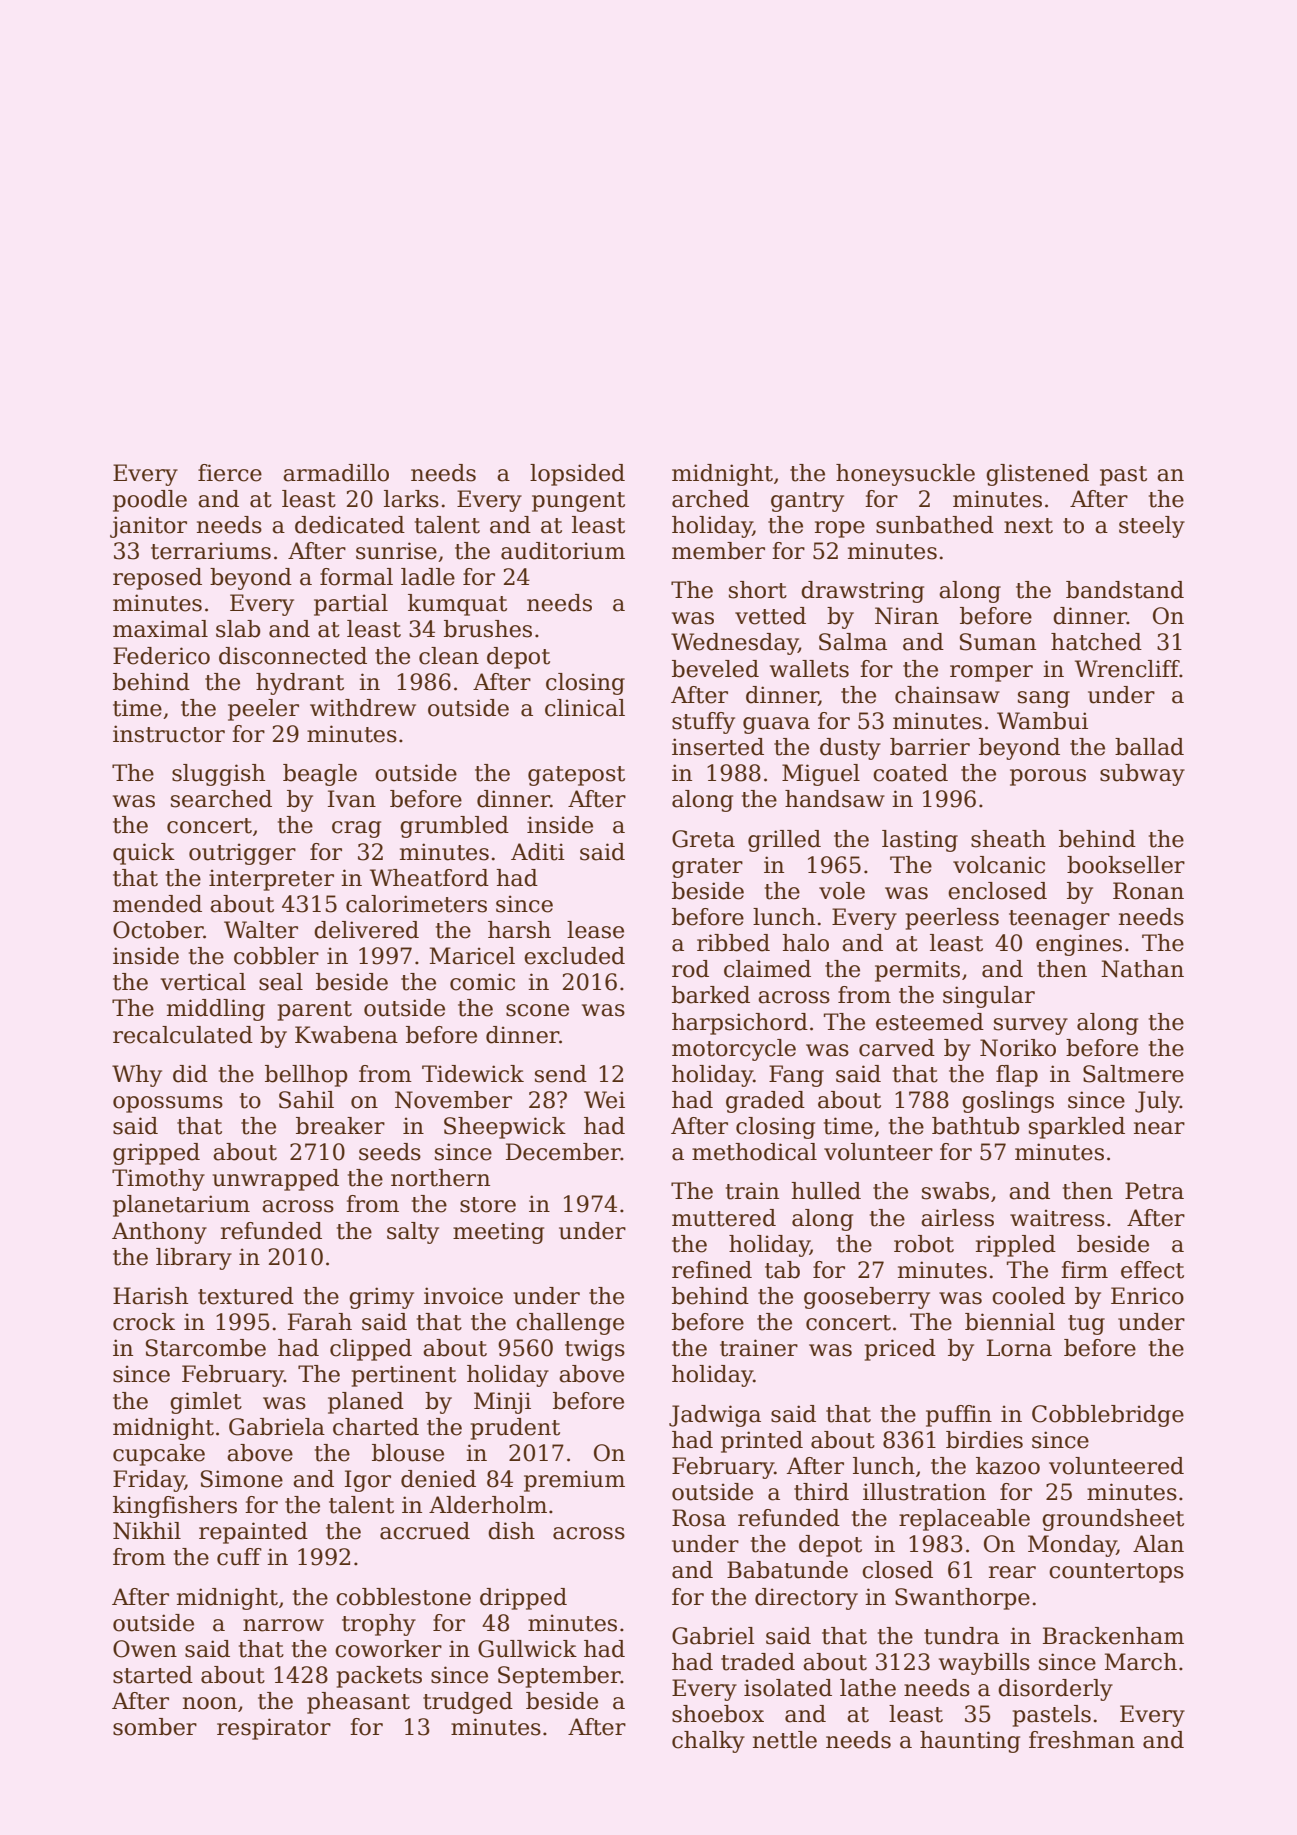 This document has width=1297, height=1835. I want to click on glistened, so click(1037, 475).
